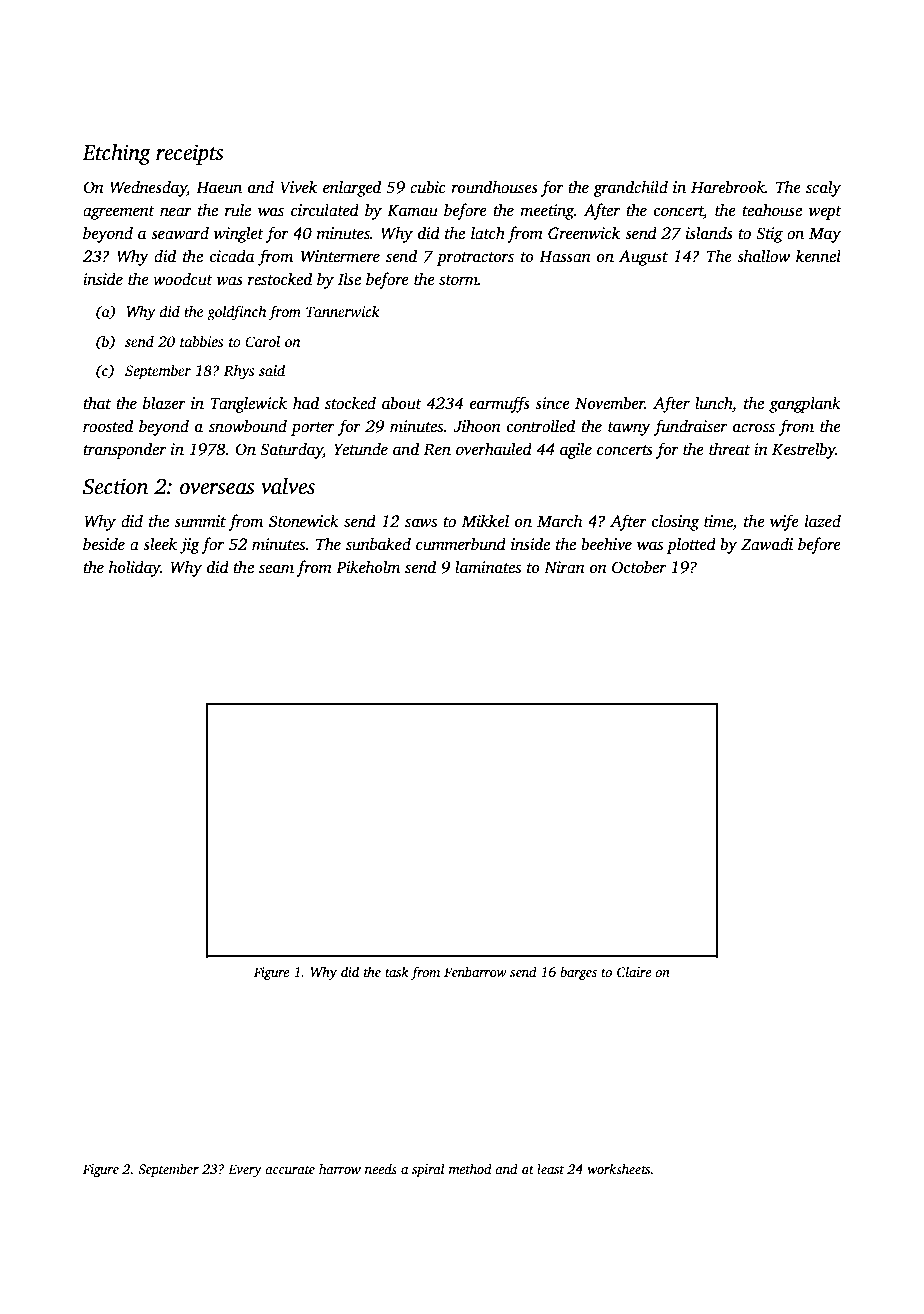 This page has height=1314, width=924. I want to click on roundhouses, so click(494, 187).
